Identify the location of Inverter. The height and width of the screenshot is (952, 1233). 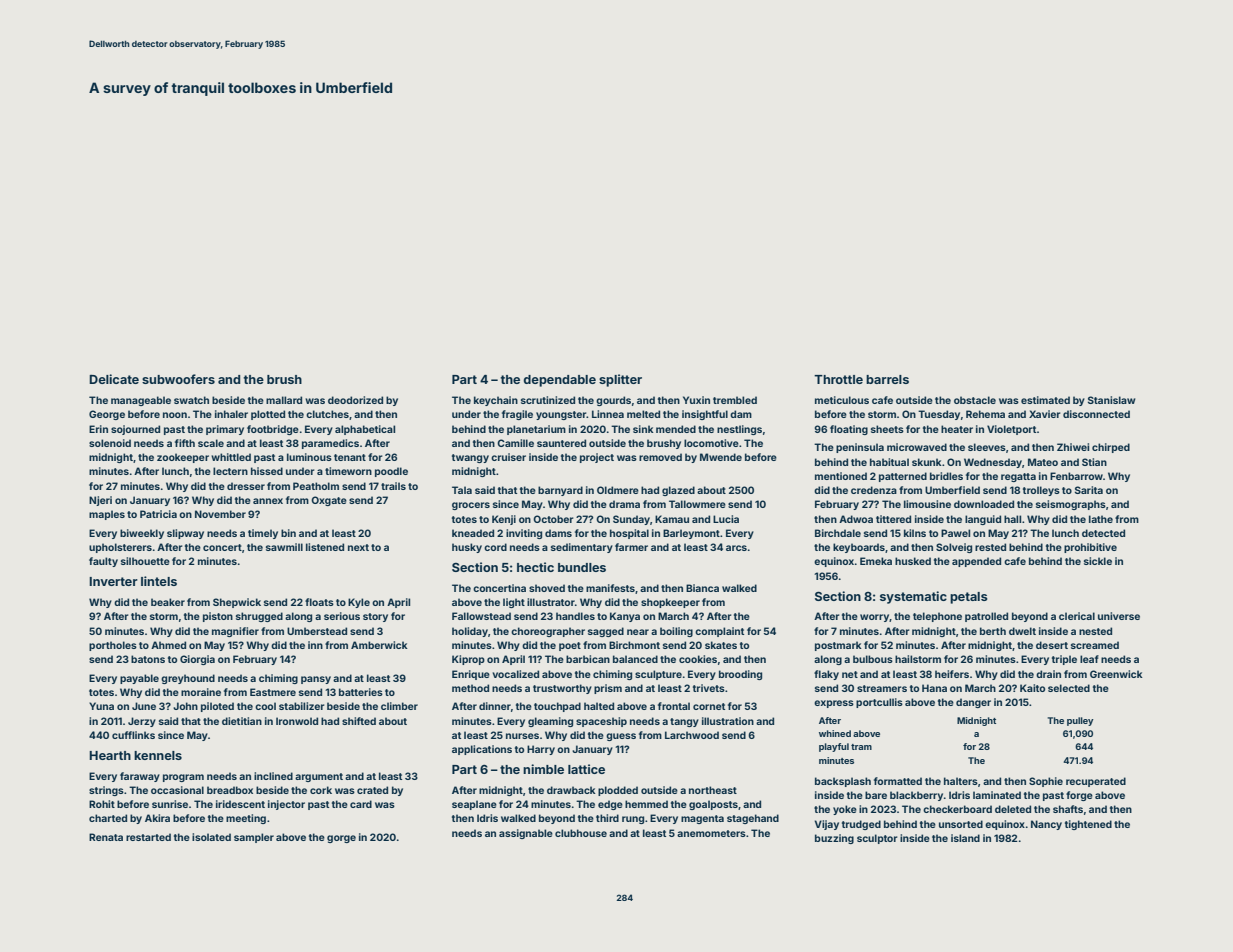
(113, 581).
